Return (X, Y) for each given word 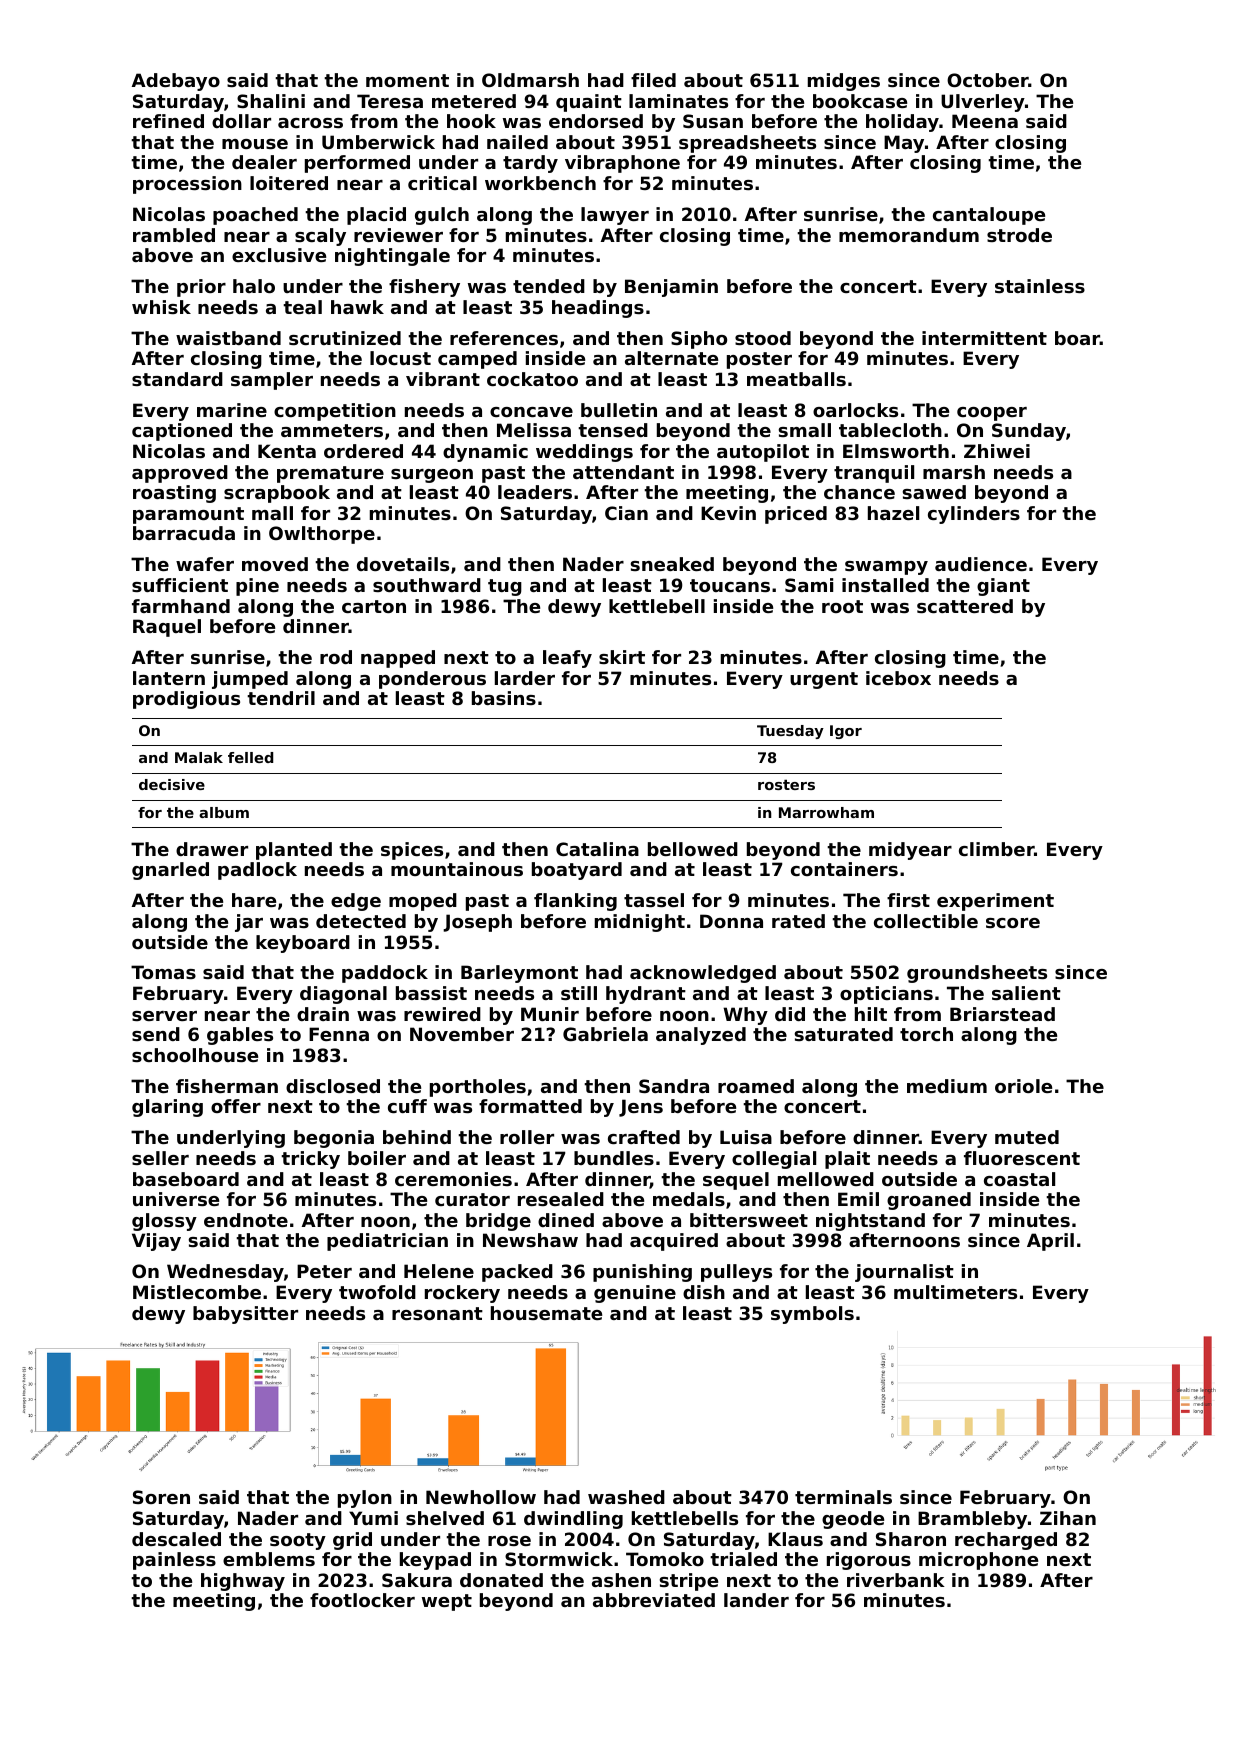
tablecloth (890, 430)
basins (504, 698)
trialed (743, 1559)
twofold (377, 1292)
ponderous (432, 680)
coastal (1019, 1179)
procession (187, 185)
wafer (205, 564)
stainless (1040, 286)
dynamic (485, 453)
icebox (898, 678)
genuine (635, 1294)
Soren (161, 1497)
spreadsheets (747, 144)
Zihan (1068, 1518)
